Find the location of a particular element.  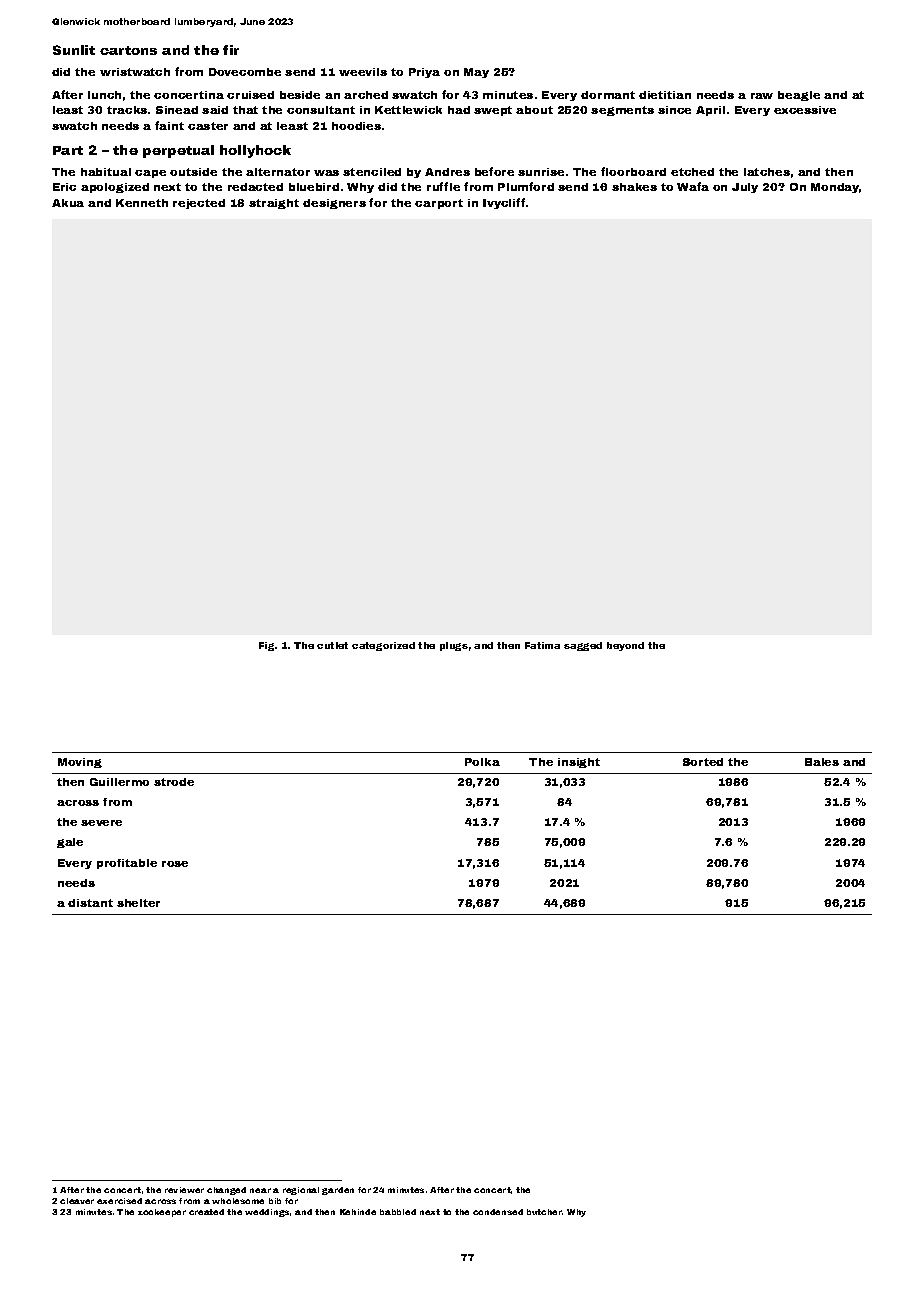

cutlet is located at coordinates (332, 645).
